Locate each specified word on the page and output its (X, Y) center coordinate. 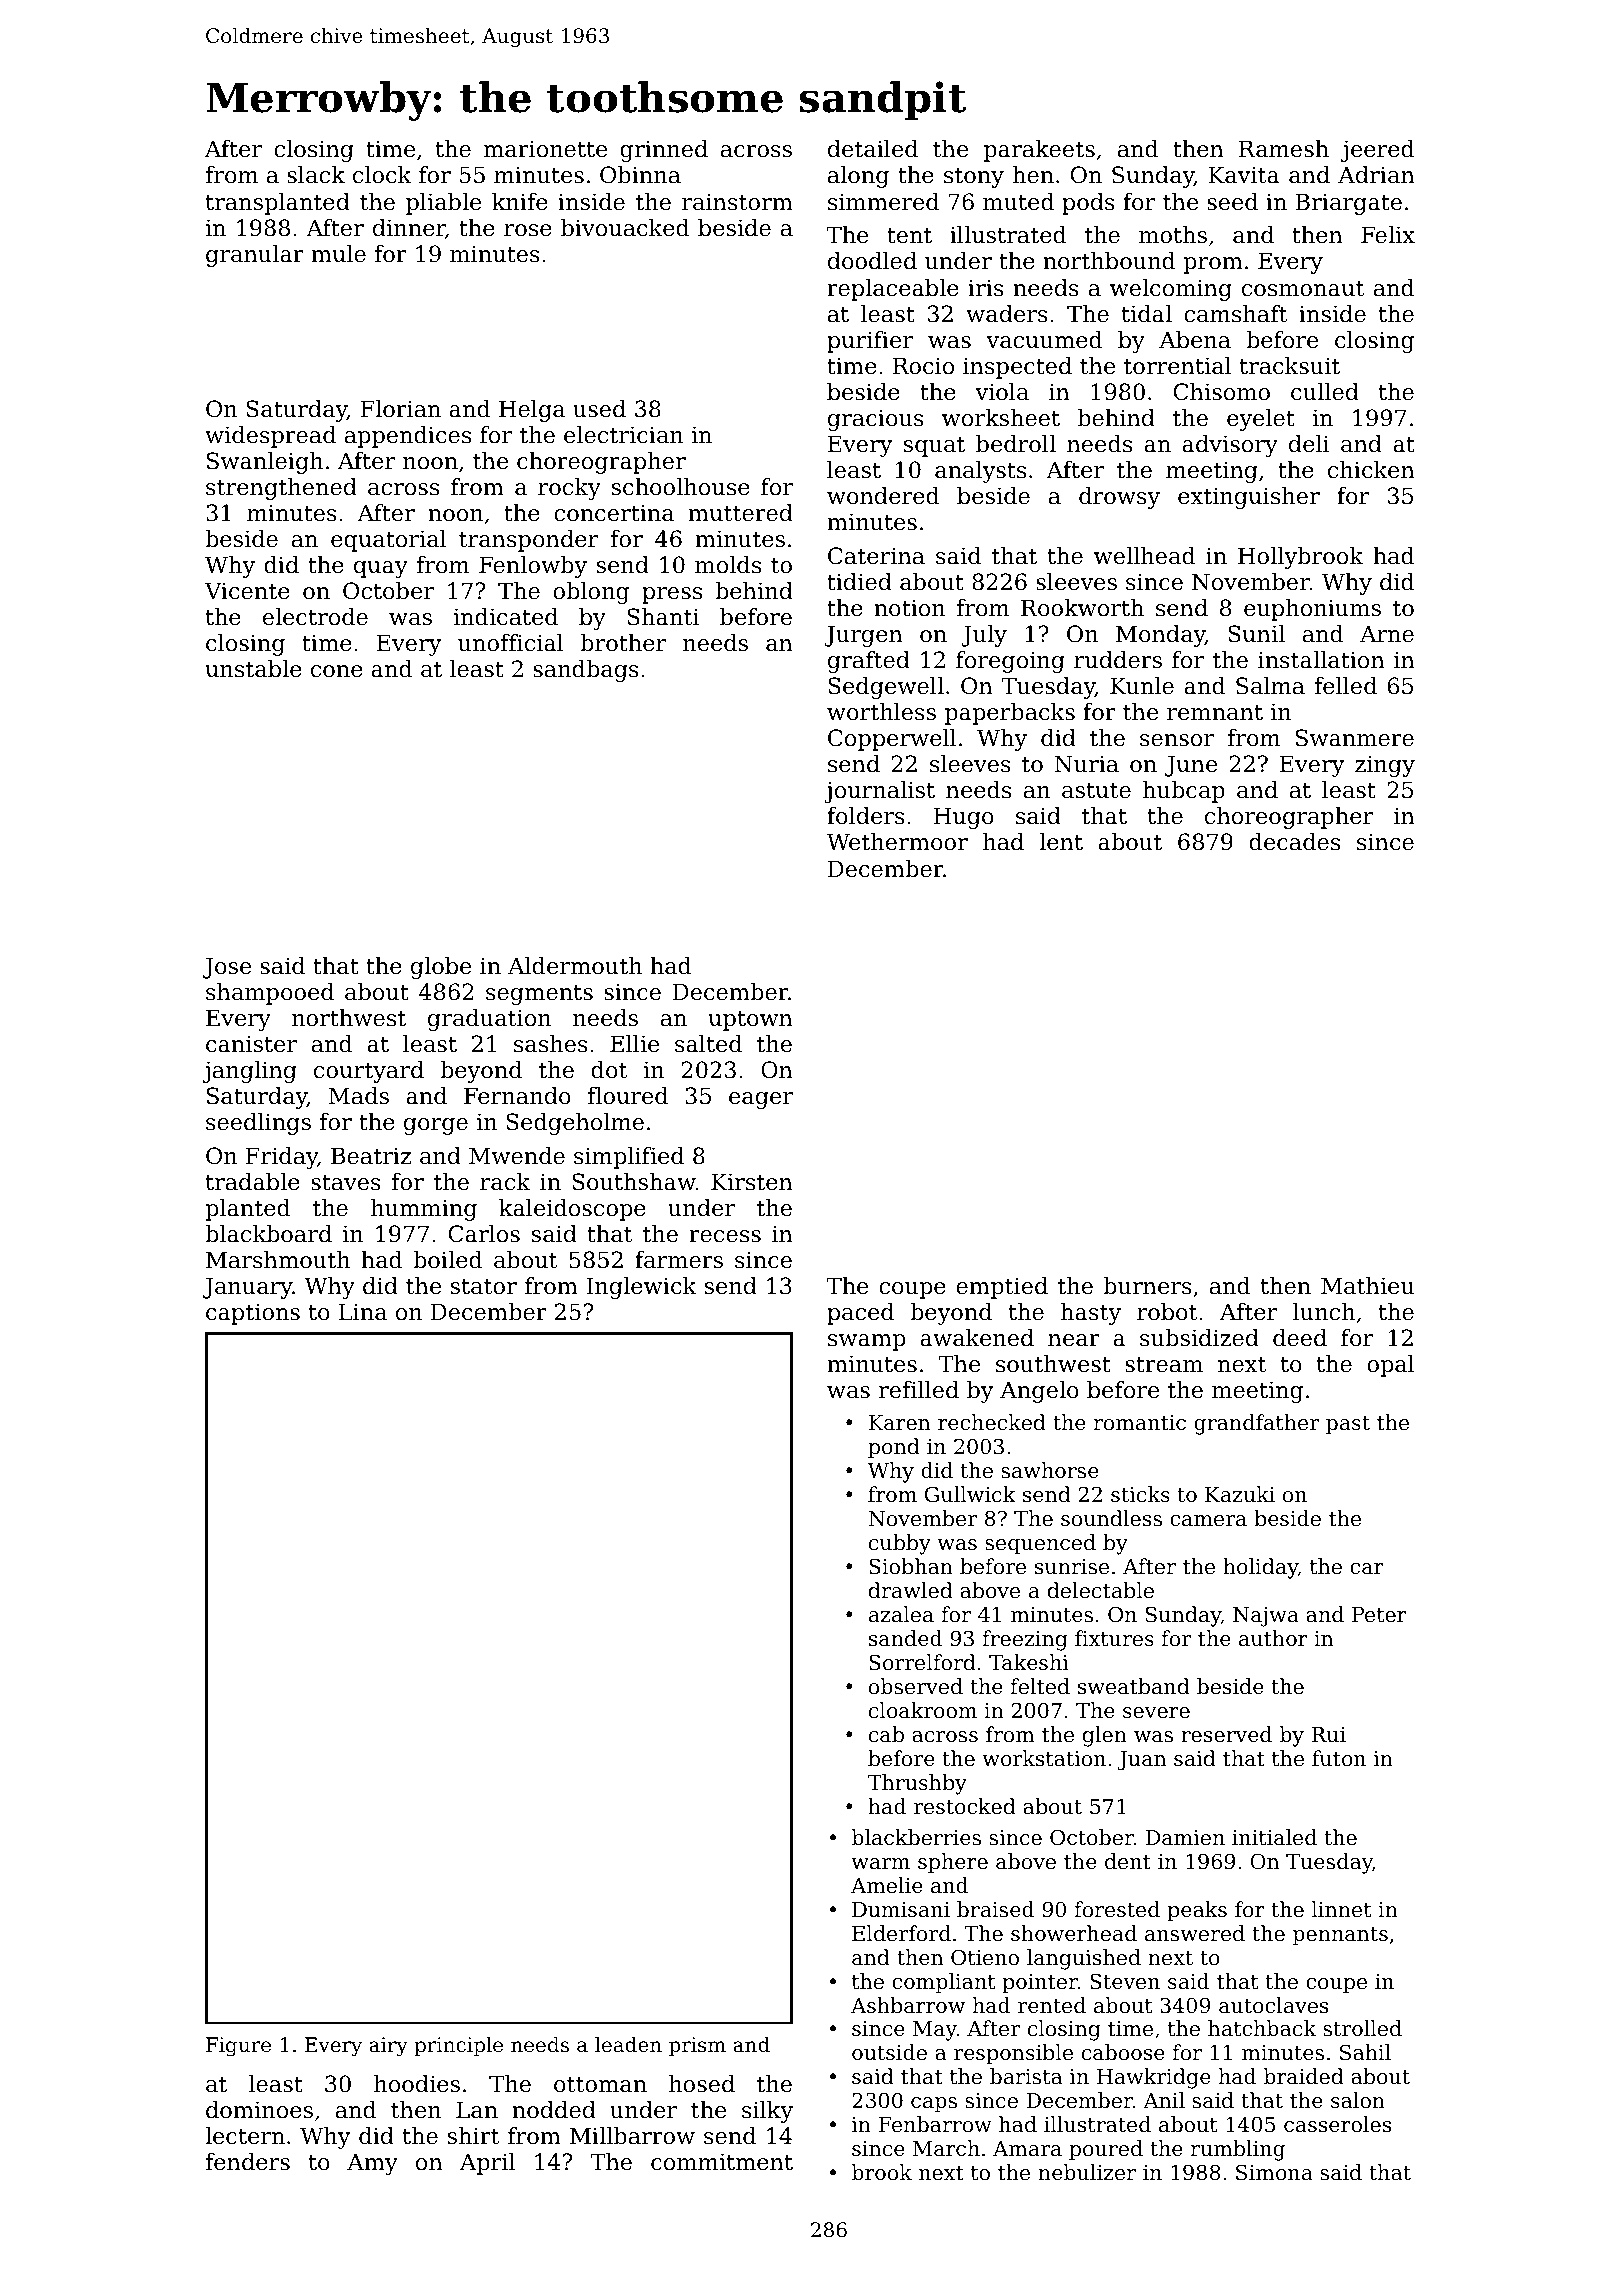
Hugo (964, 818)
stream (1164, 1364)
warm (880, 1863)
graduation (489, 1020)
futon (1339, 1758)
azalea (901, 1614)
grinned (664, 151)
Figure (238, 2047)
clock (382, 175)
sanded (905, 1638)
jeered (1377, 151)
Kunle (1142, 686)
